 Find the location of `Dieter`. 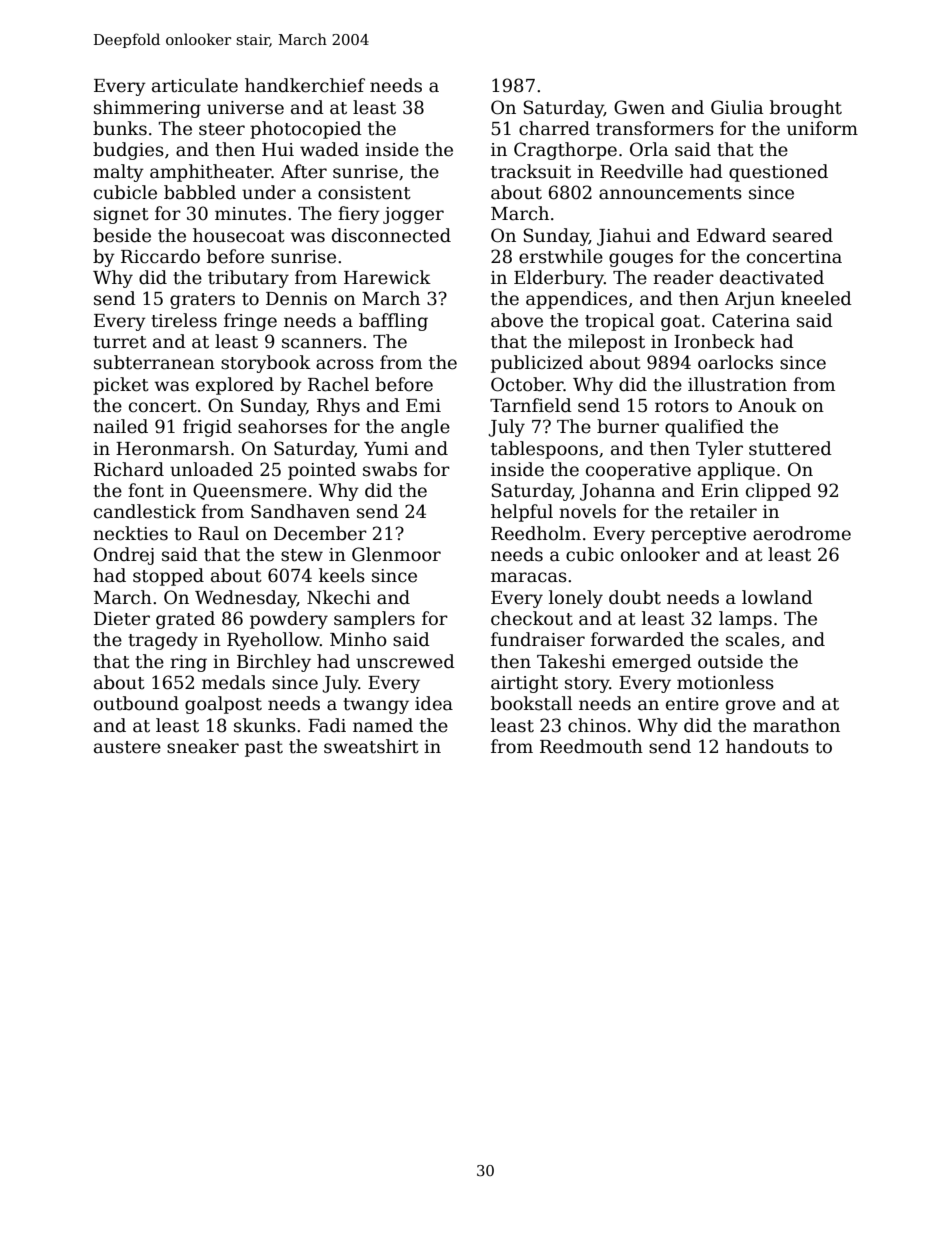

Dieter is located at coordinates (122, 619).
